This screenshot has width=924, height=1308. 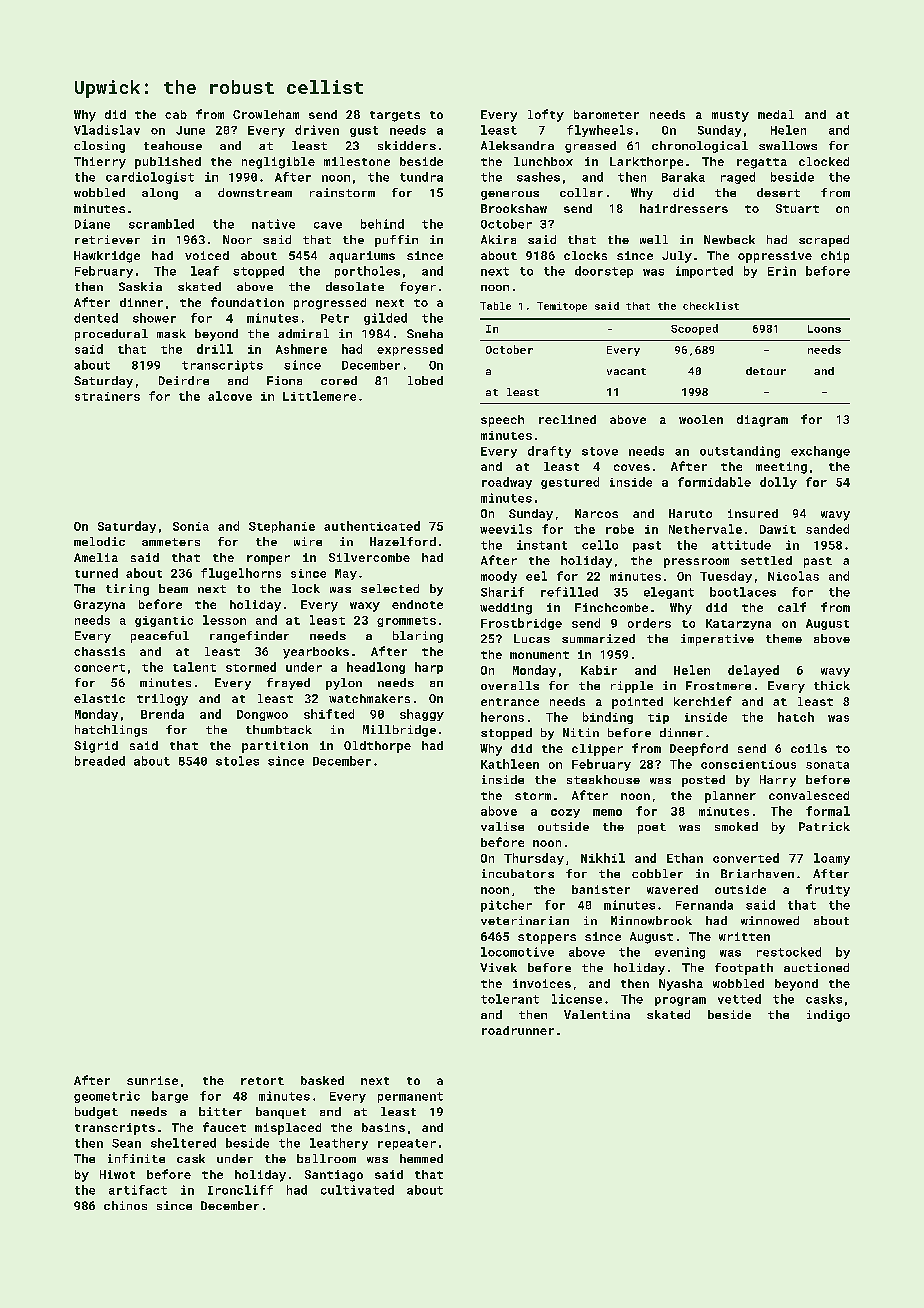 I want to click on medal, so click(x=776, y=114).
